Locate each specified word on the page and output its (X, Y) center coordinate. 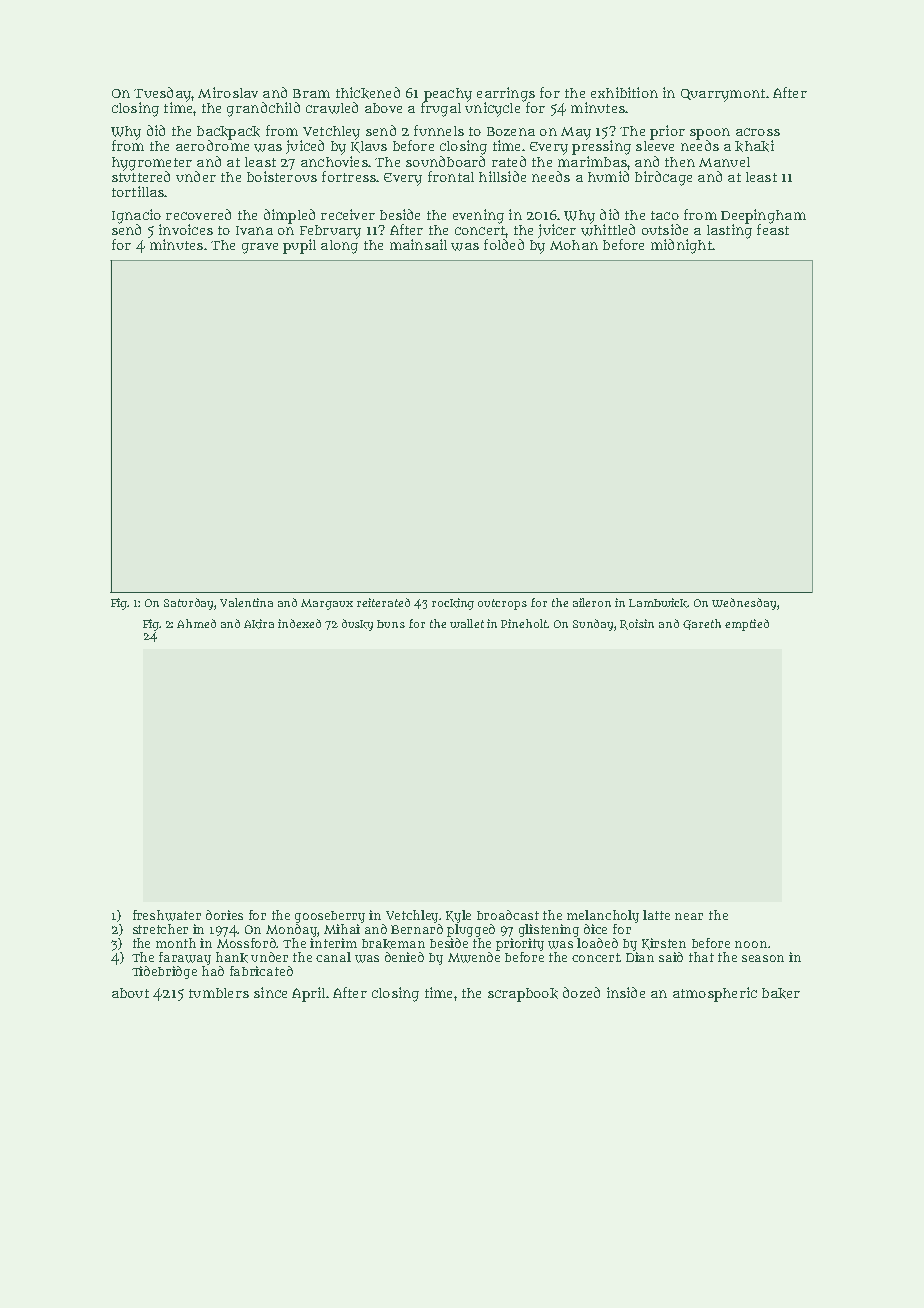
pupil (299, 246)
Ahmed (196, 623)
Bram (311, 93)
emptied (747, 625)
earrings (506, 94)
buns (391, 624)
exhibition (624, 92)
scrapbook (523, 995)
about (130, 993)
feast (773, 229)
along (339, 247)
